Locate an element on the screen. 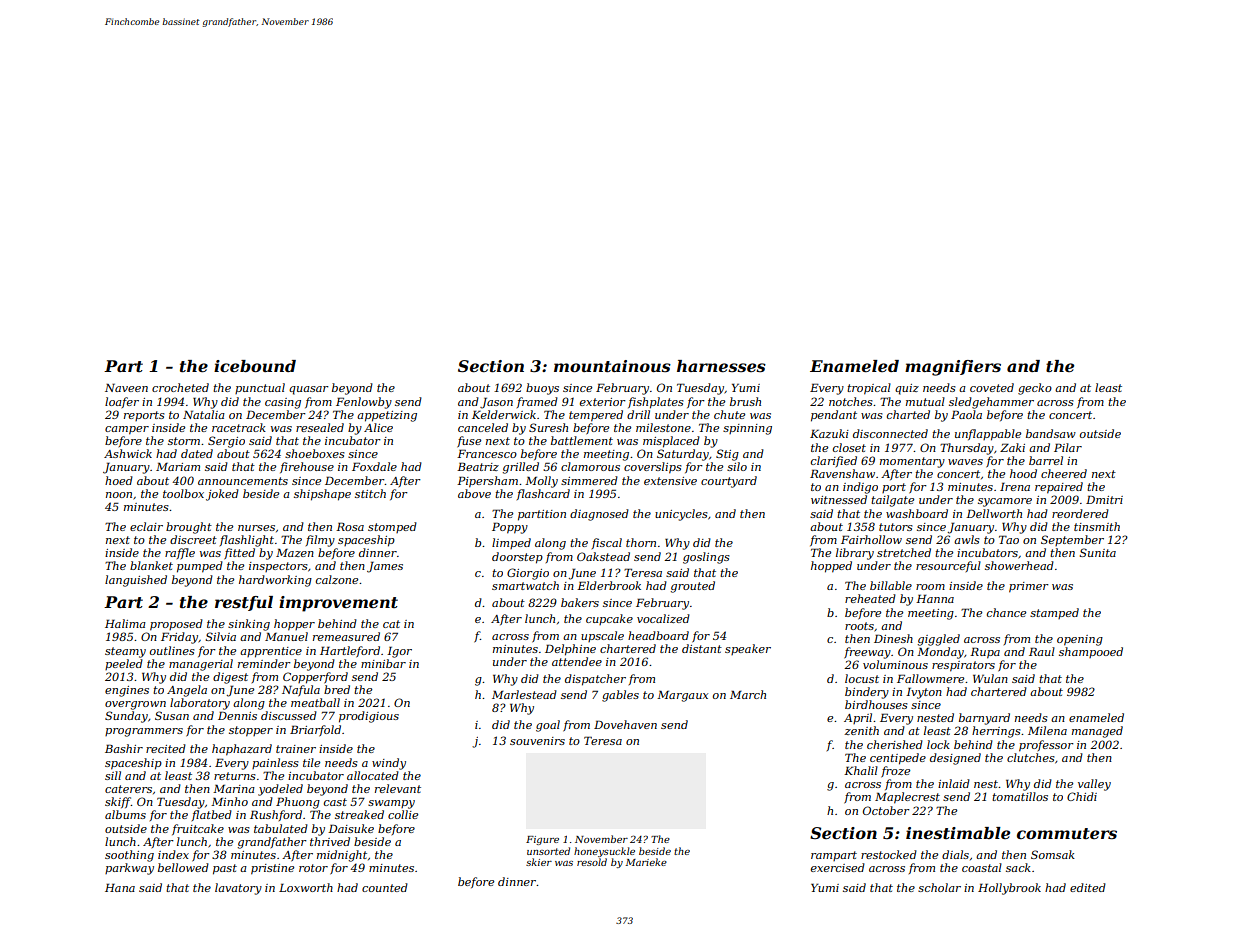 The width and height of the screenshot is (1233, 952). shampooed is located at coordinates (1091, 652).
